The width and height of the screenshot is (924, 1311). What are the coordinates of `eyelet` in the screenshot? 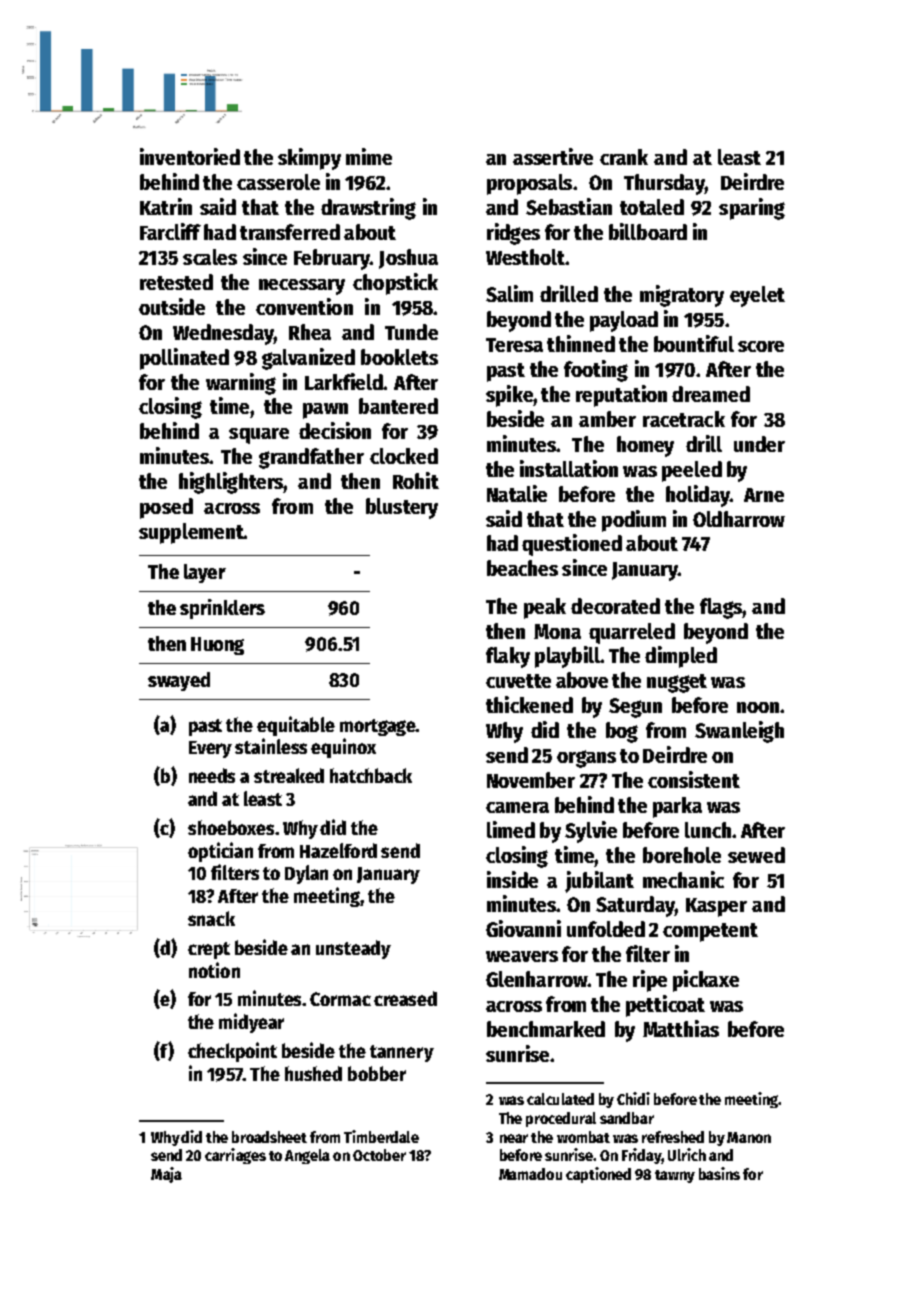 It's located at (757, 296).
